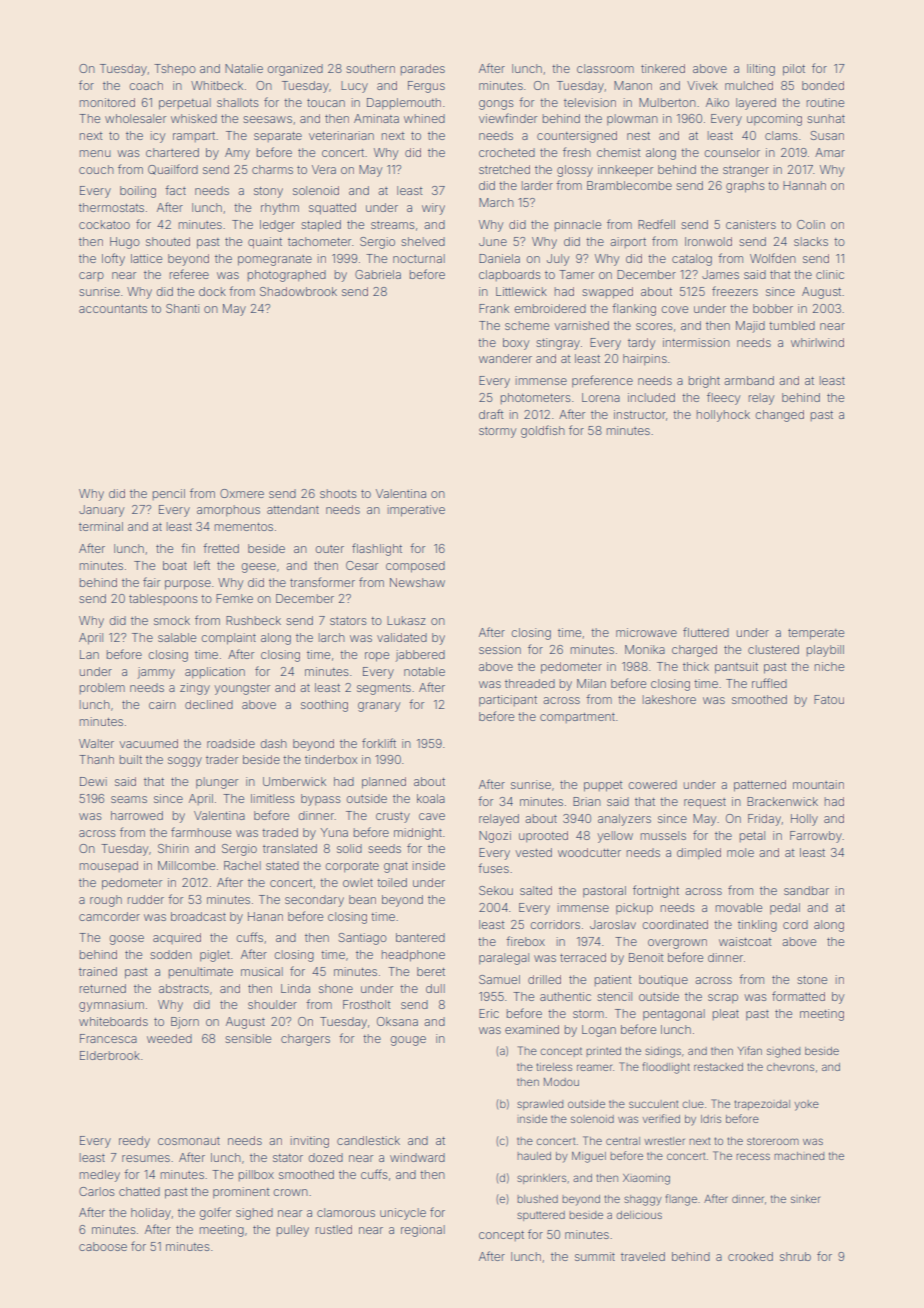 This image has width=924, height=1308. I want to click on summit, so click(595, 1256).
